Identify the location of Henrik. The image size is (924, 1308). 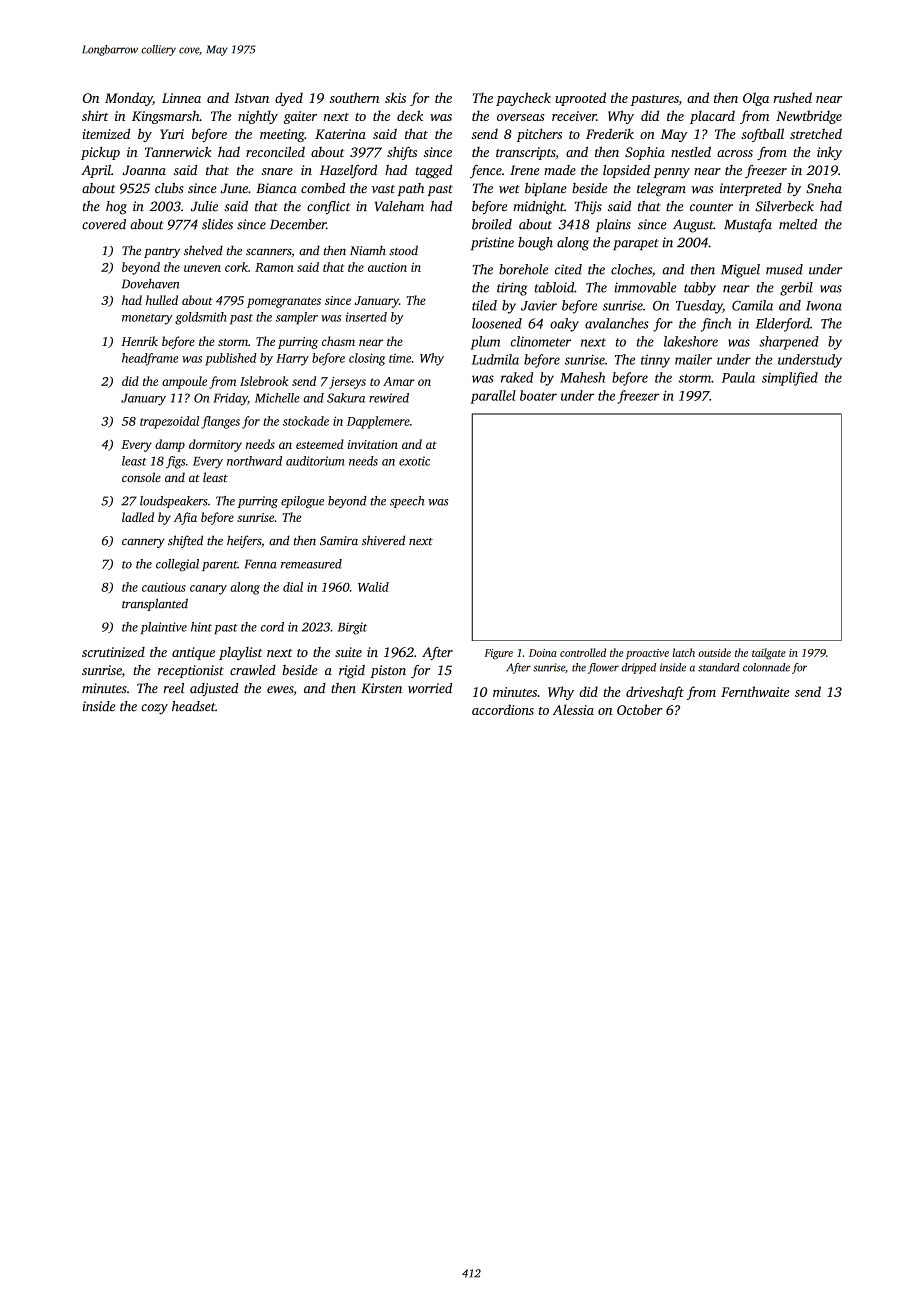
(139, 341).
